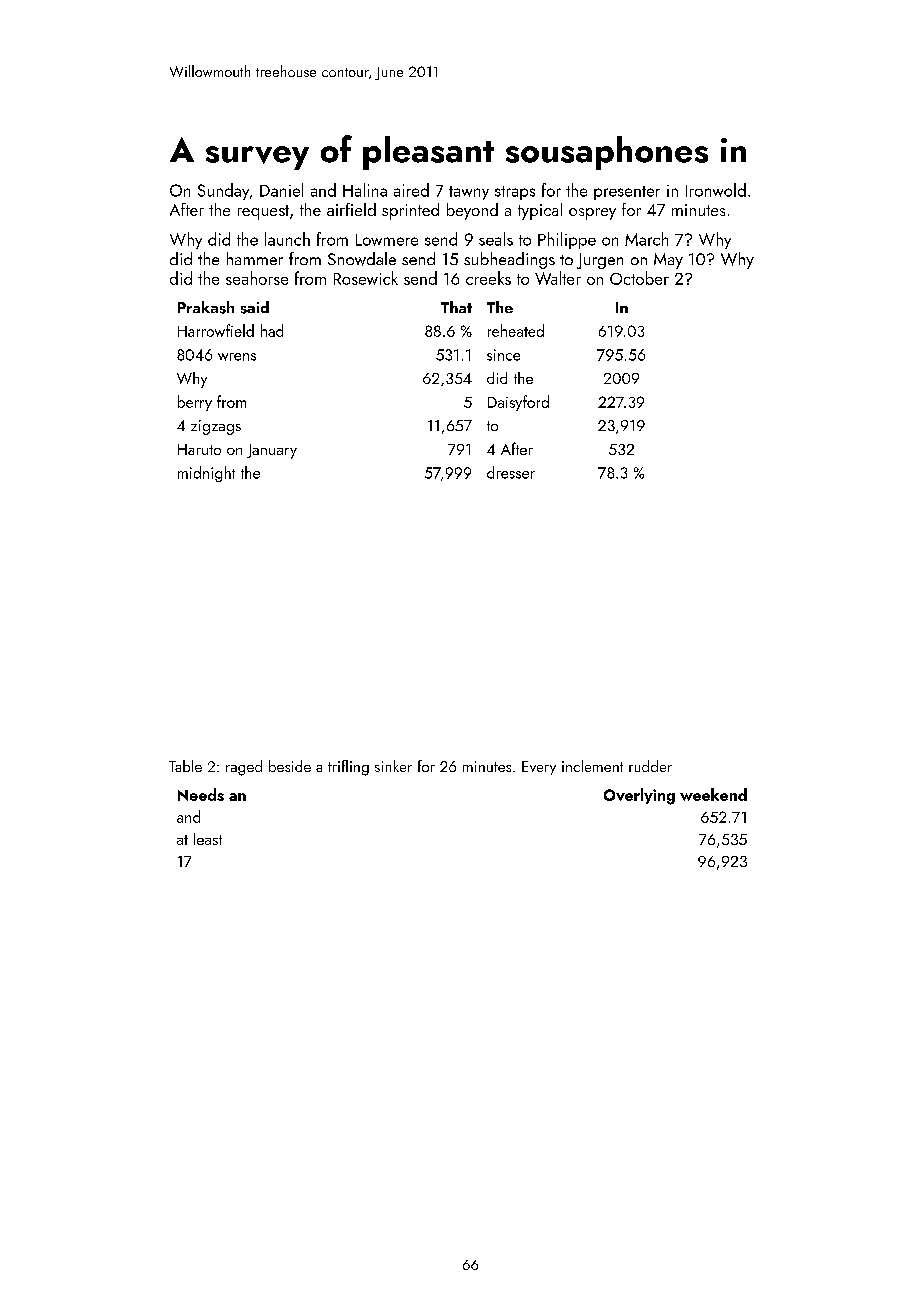 The height and width of the image is (1311, 924). I want to click on raged, so click(244, 768).
